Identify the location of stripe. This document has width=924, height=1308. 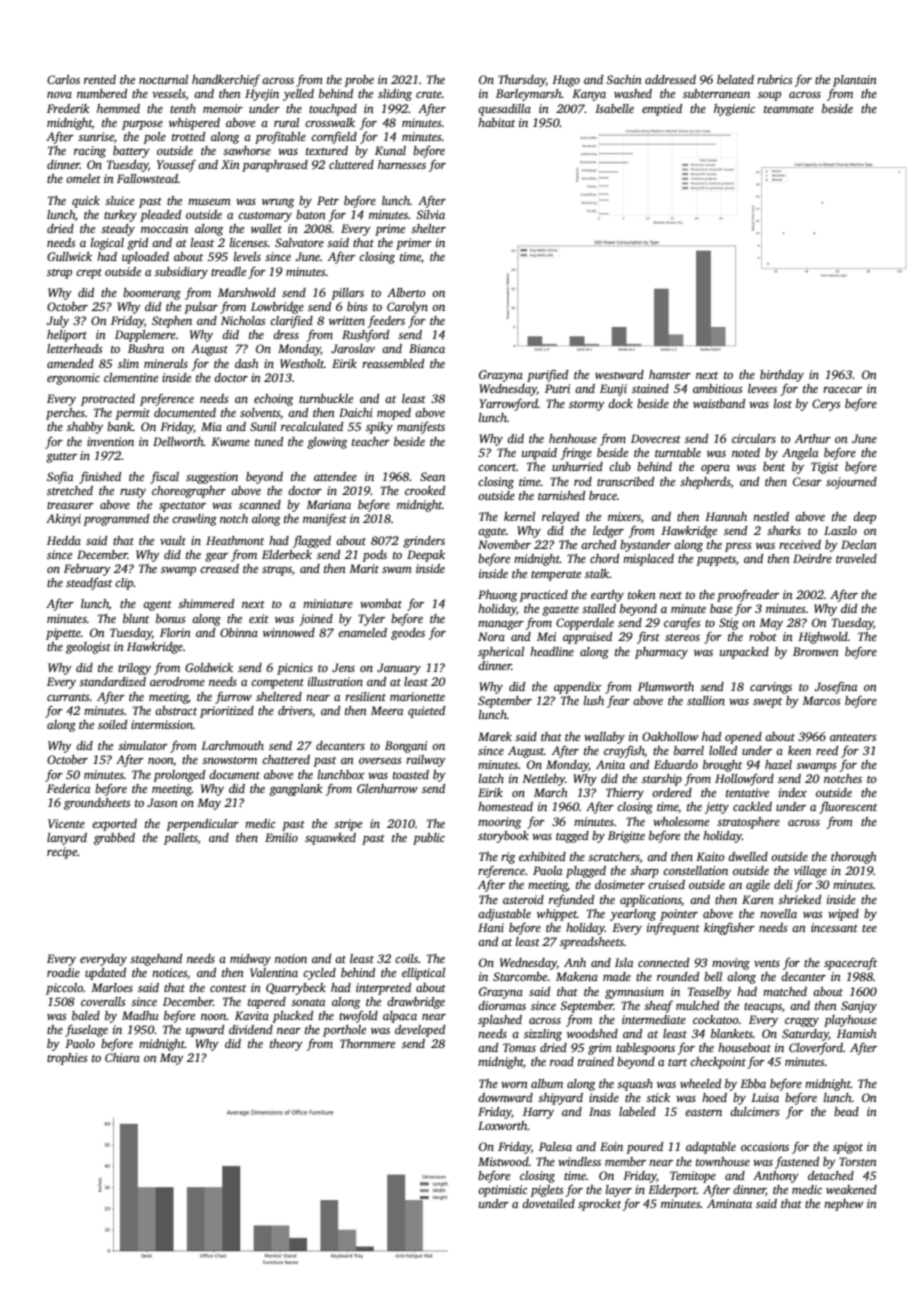
(348, 825).
